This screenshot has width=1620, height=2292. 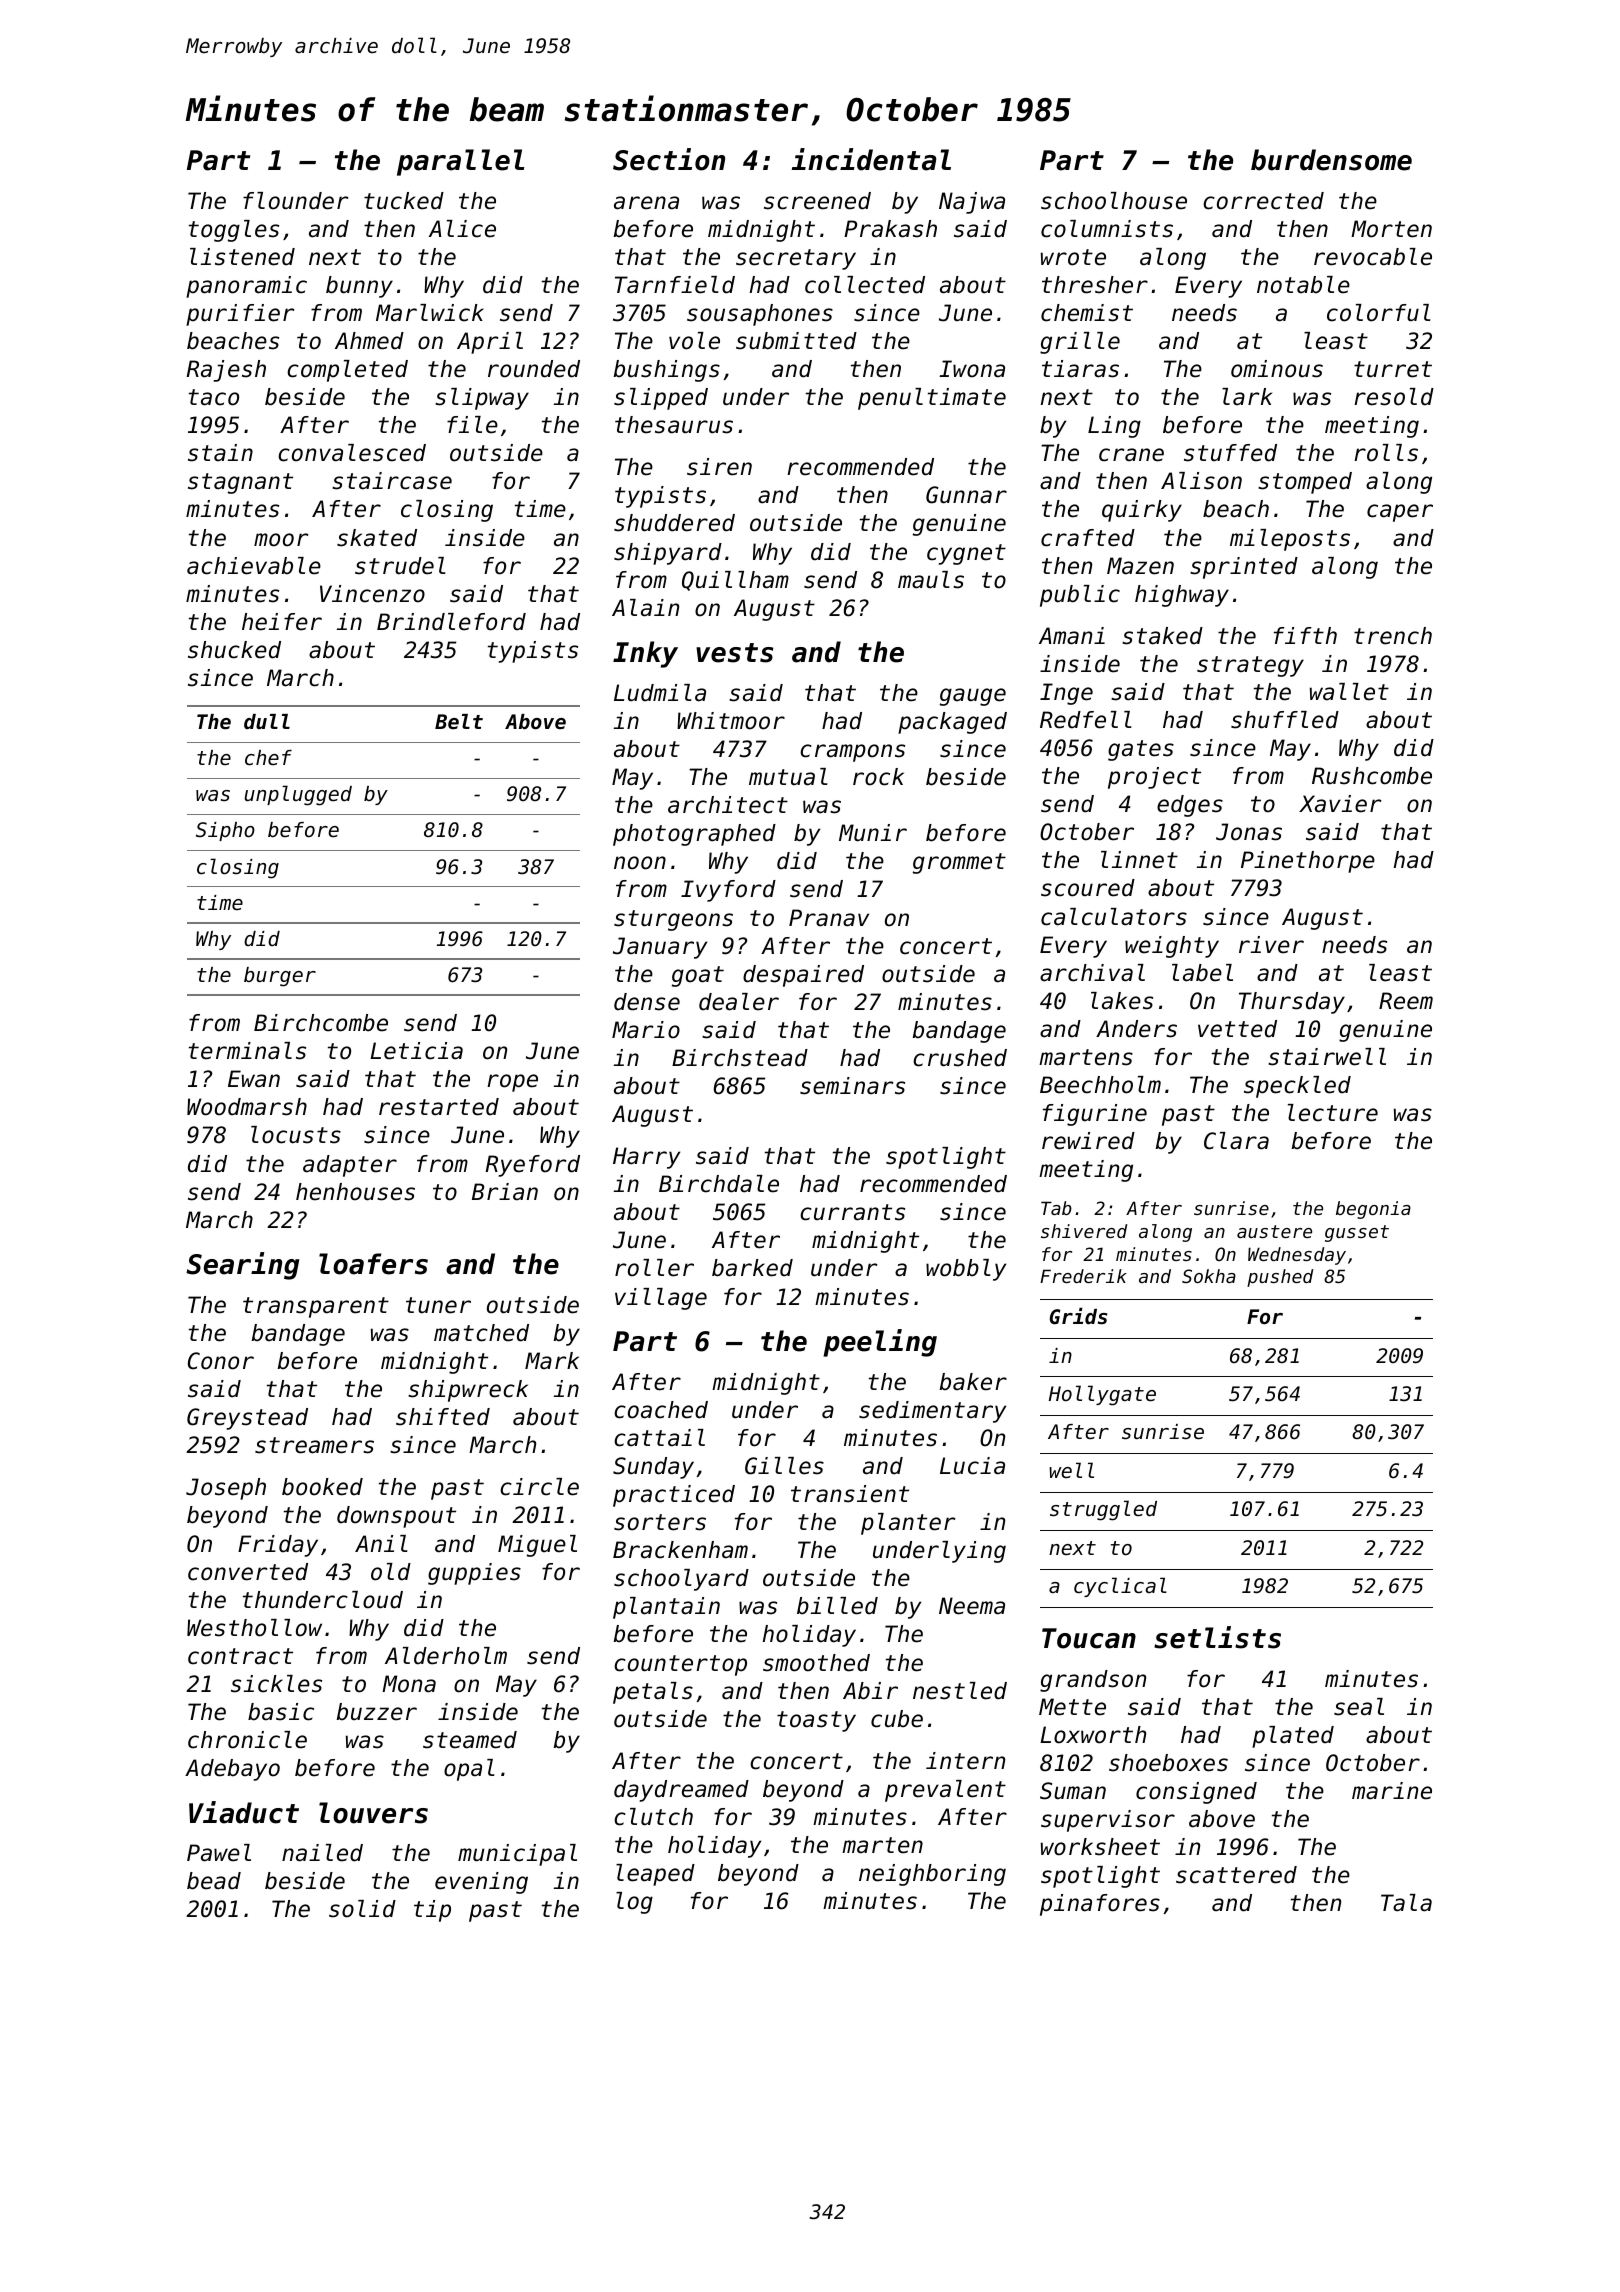 I want to click on Leticia, so click(x=416, y=1051).
